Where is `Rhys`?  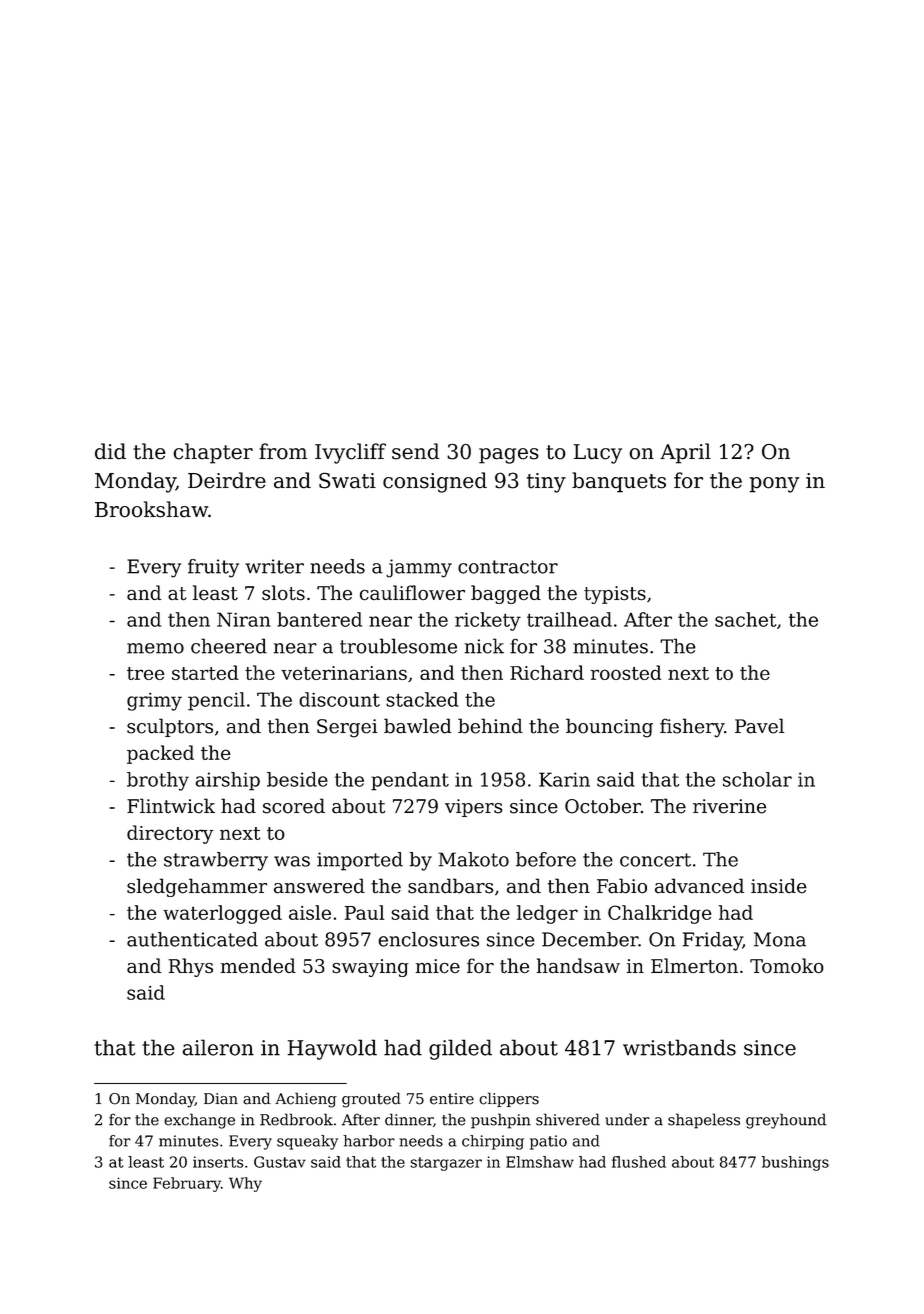 Rhys is located at coordinates (191, 967).
